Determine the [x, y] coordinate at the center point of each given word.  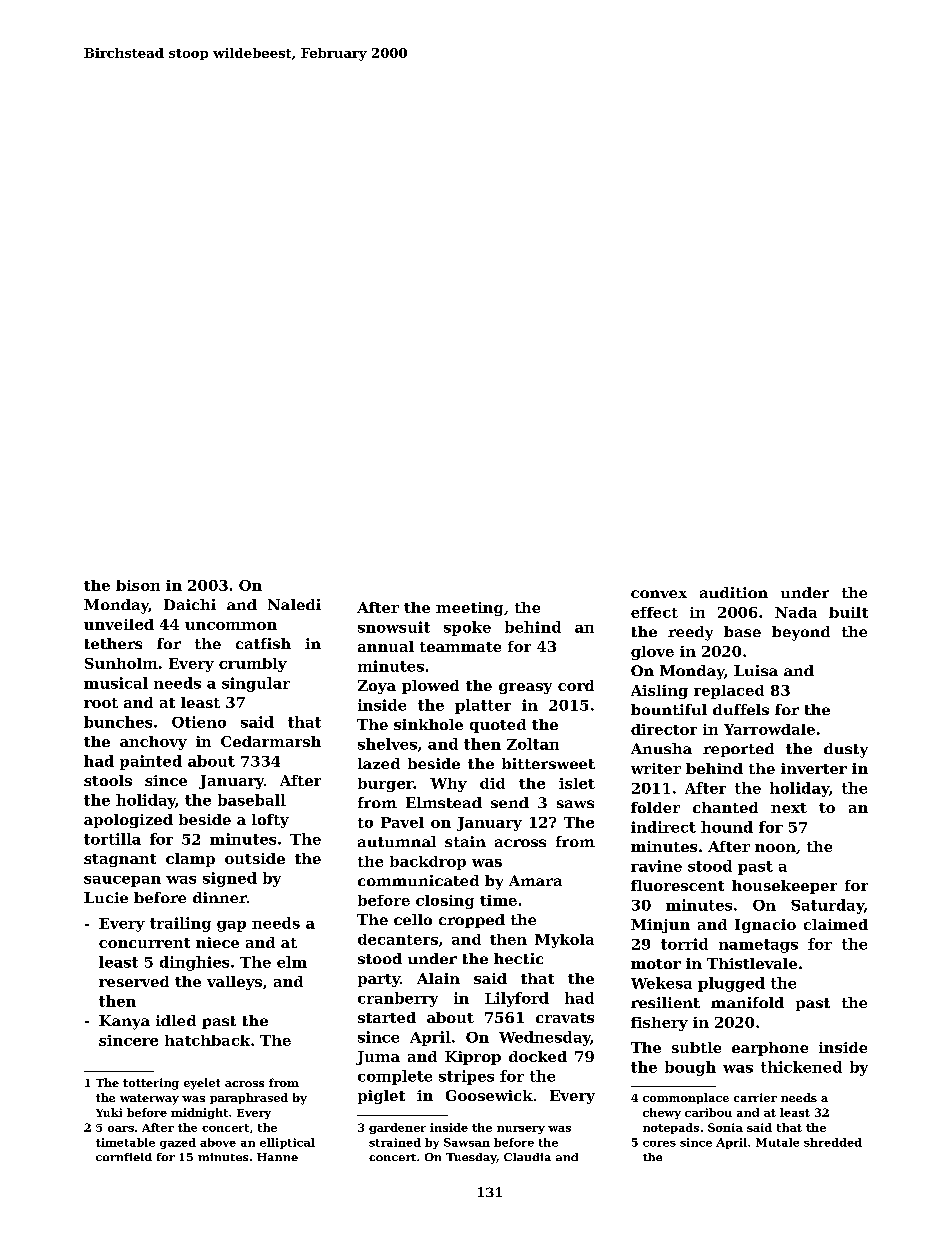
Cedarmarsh [271, 741]
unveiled [119, 624]
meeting [469, 609]
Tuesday [471, 1158]
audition [734, 592]
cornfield [124, 1157]
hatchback [207, 1040]
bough [690, 1068]
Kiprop [473, 1058]
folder [655, 807]
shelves [387, 744]
